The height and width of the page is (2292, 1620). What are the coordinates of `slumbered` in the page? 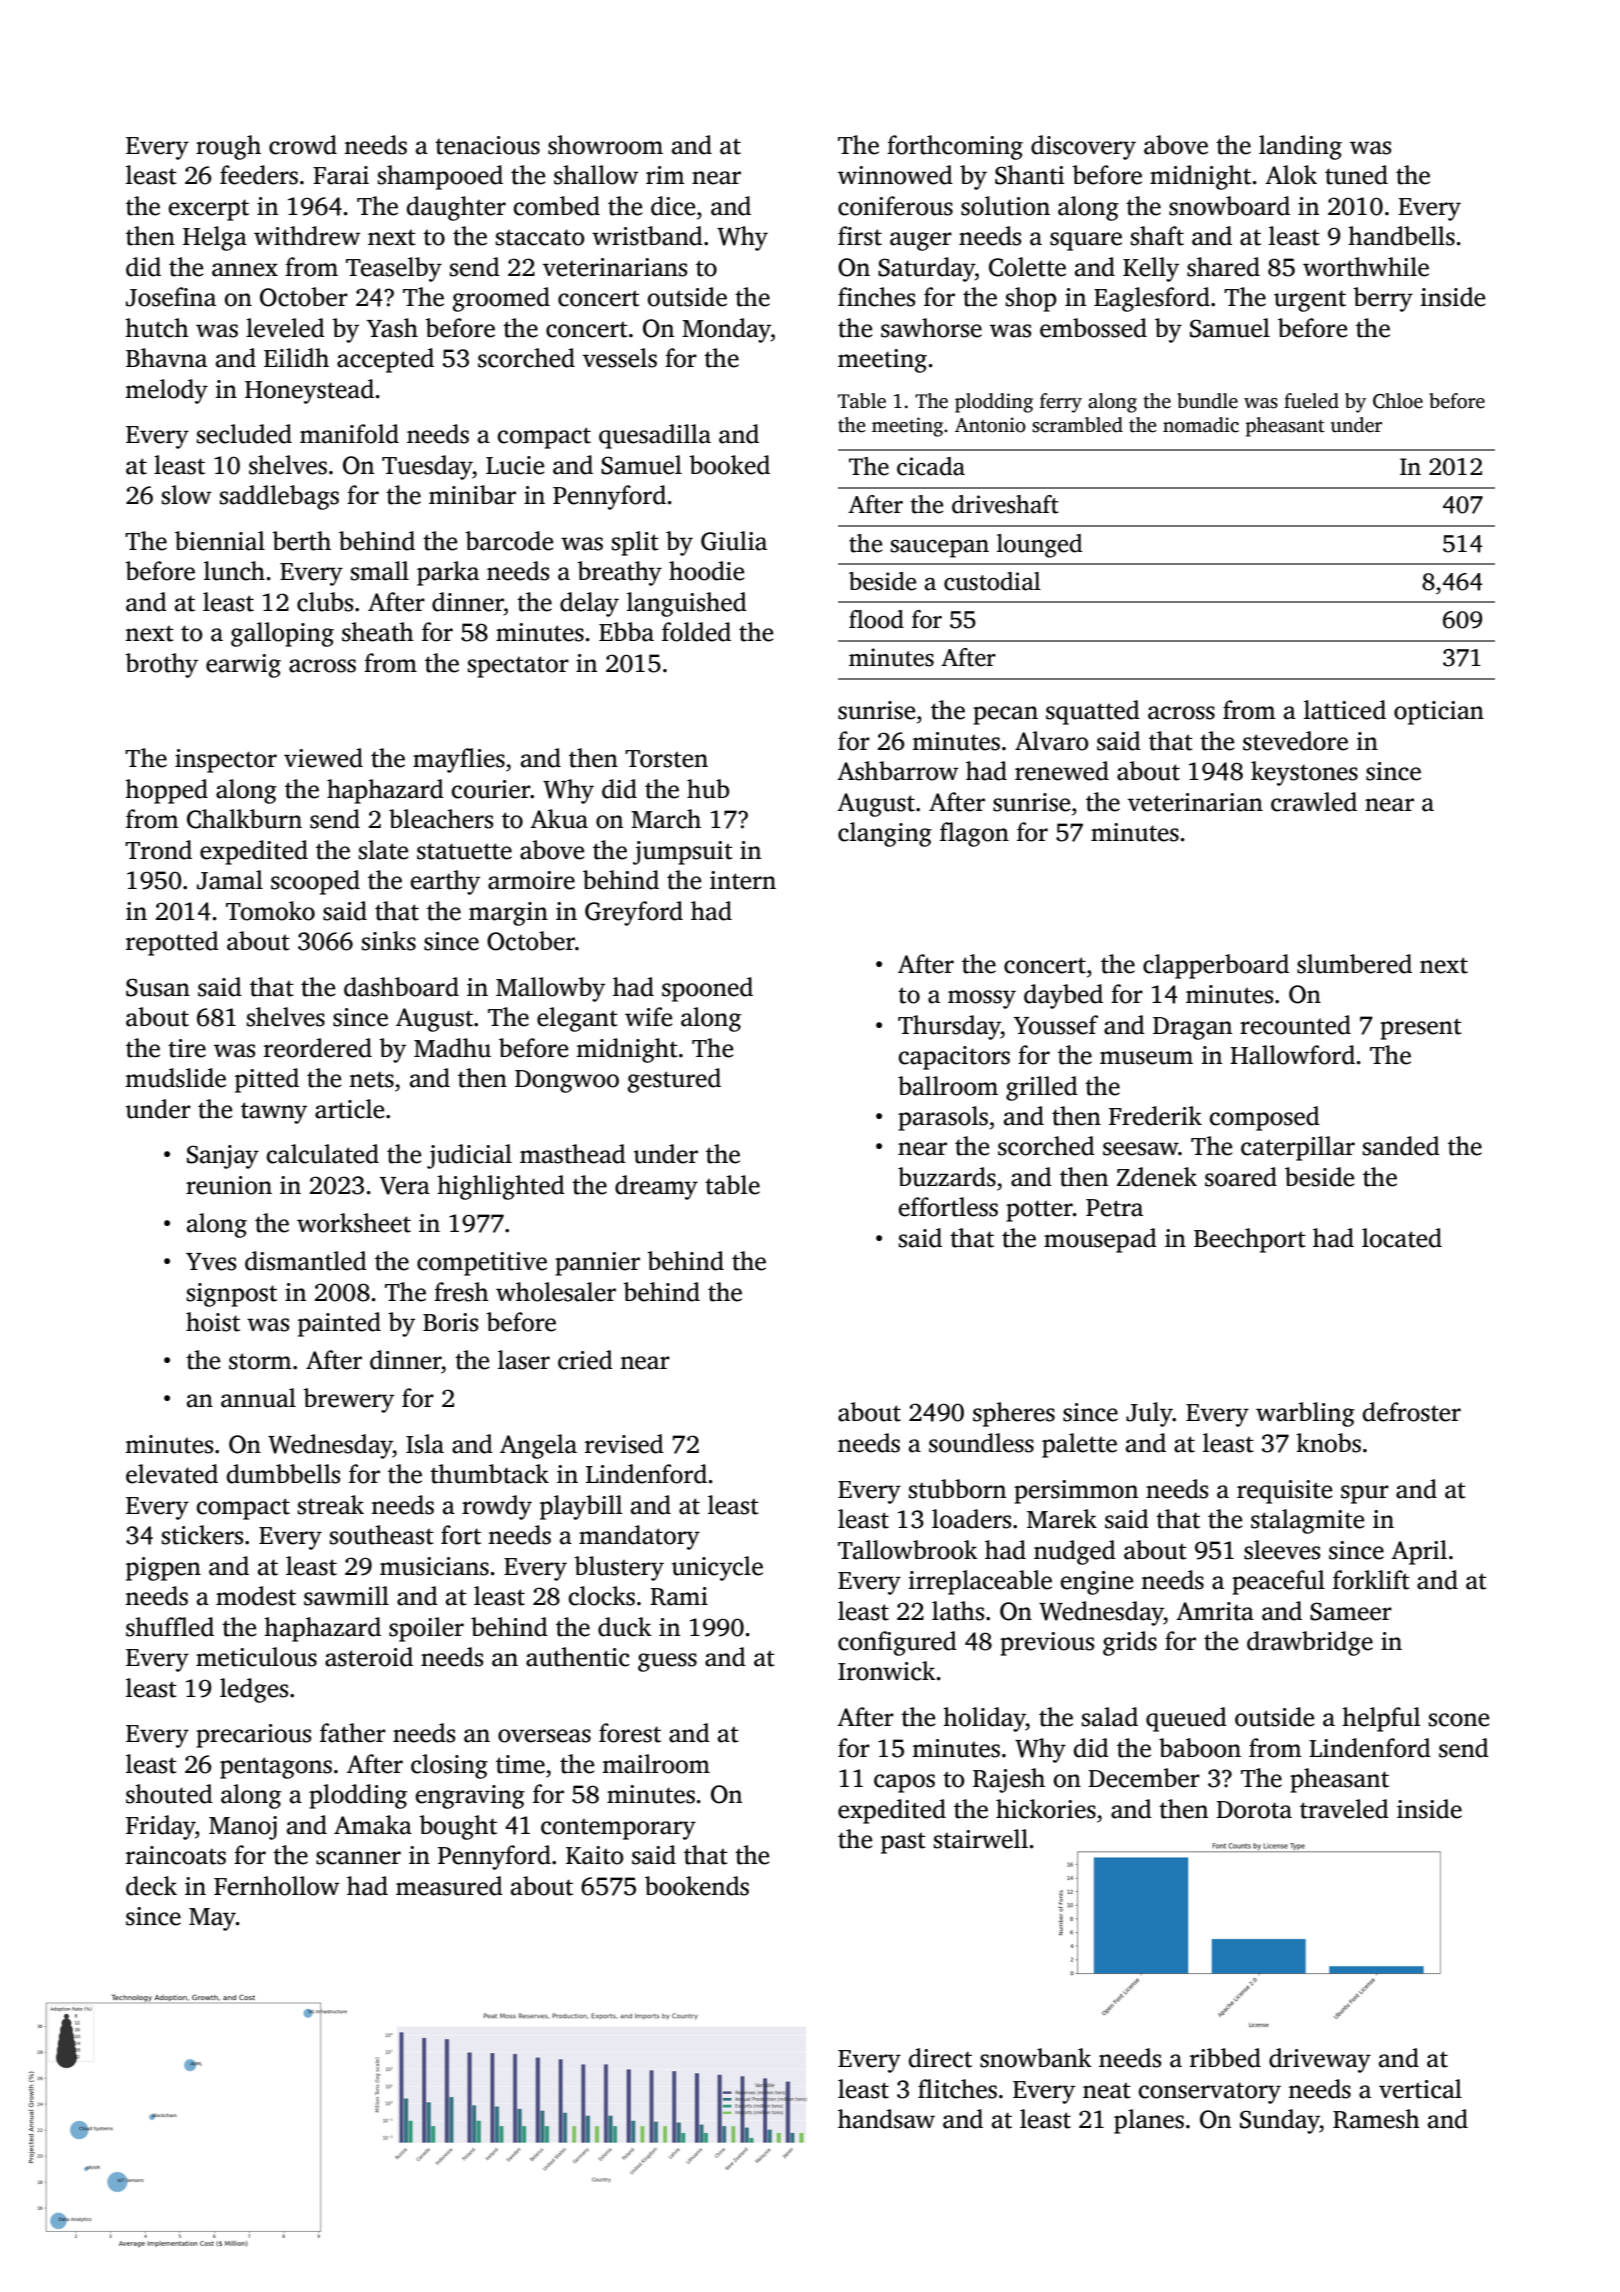 It's located at (1354, 964).
